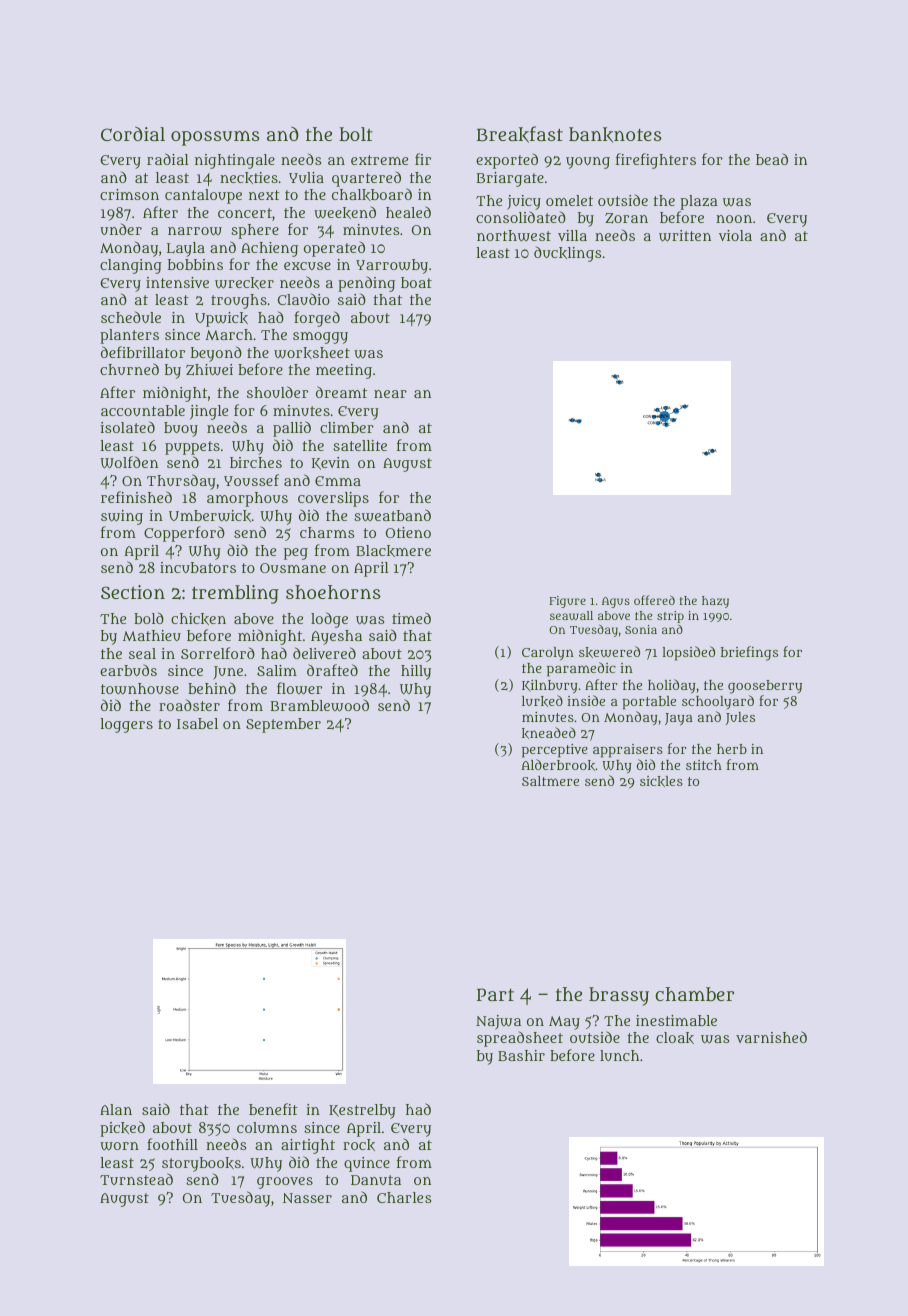  Describe the element at coordinates (186, 249) in the image. I see `Layla` at that location.
